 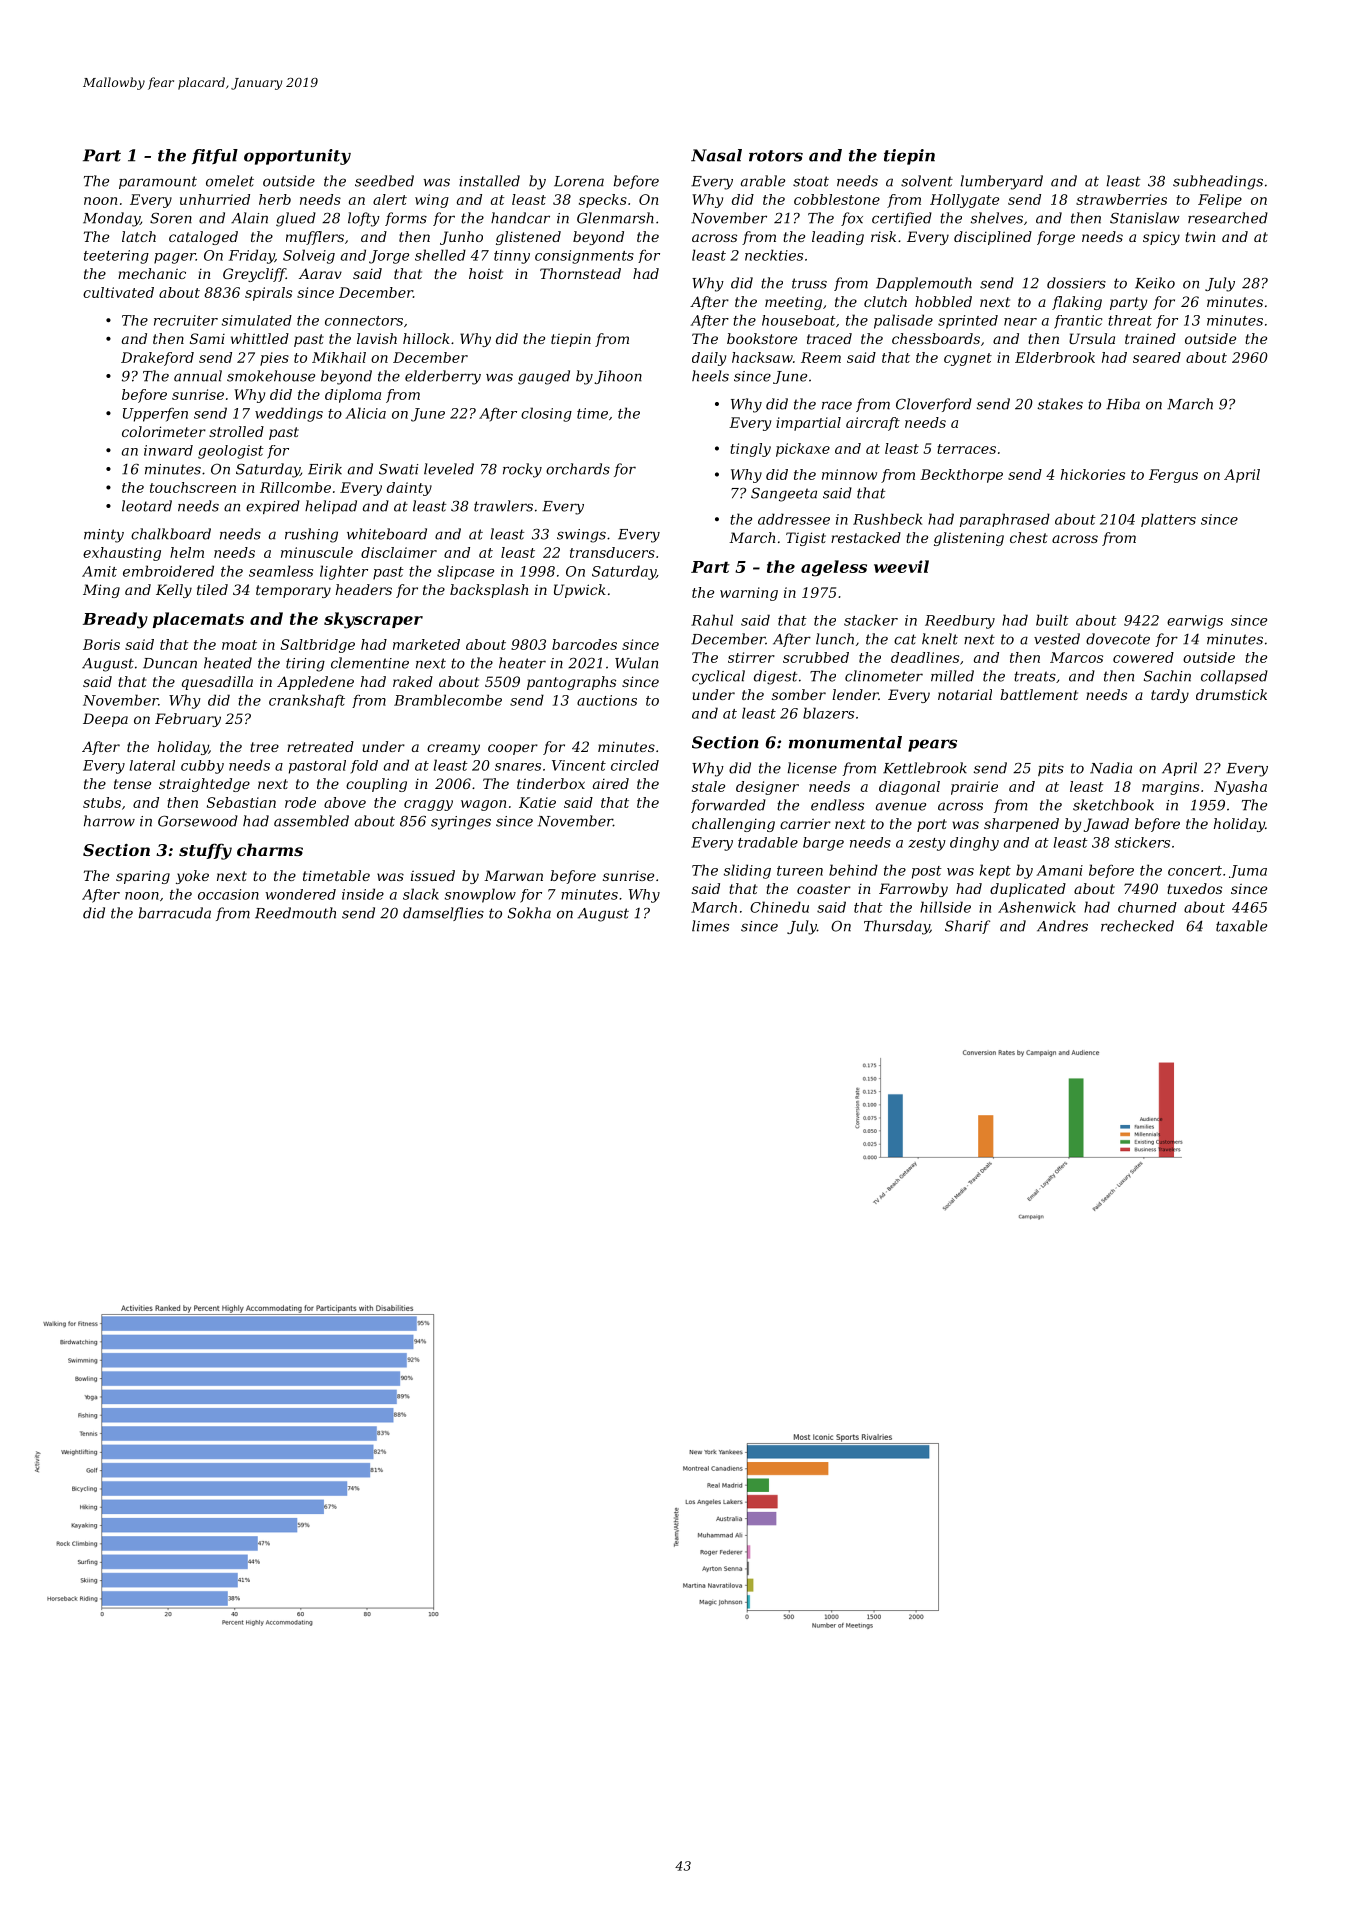 I want to click on Lorena, so click(x=579, y=181).
